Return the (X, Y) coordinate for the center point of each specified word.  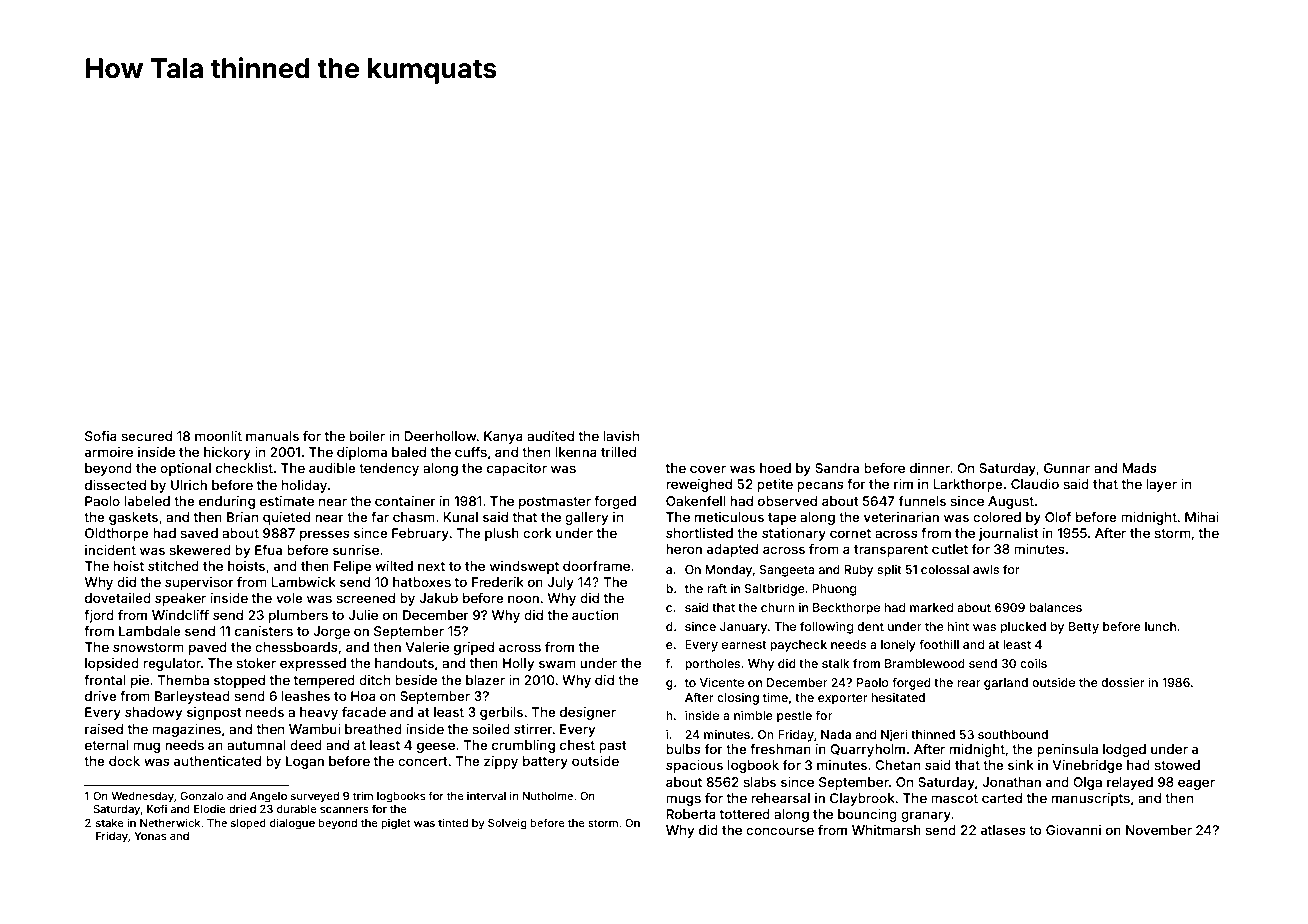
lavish (621, 436)
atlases (1003, 830)
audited (550, 436)
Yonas (150, 836)
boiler (367, 436)
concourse (780, 831)
